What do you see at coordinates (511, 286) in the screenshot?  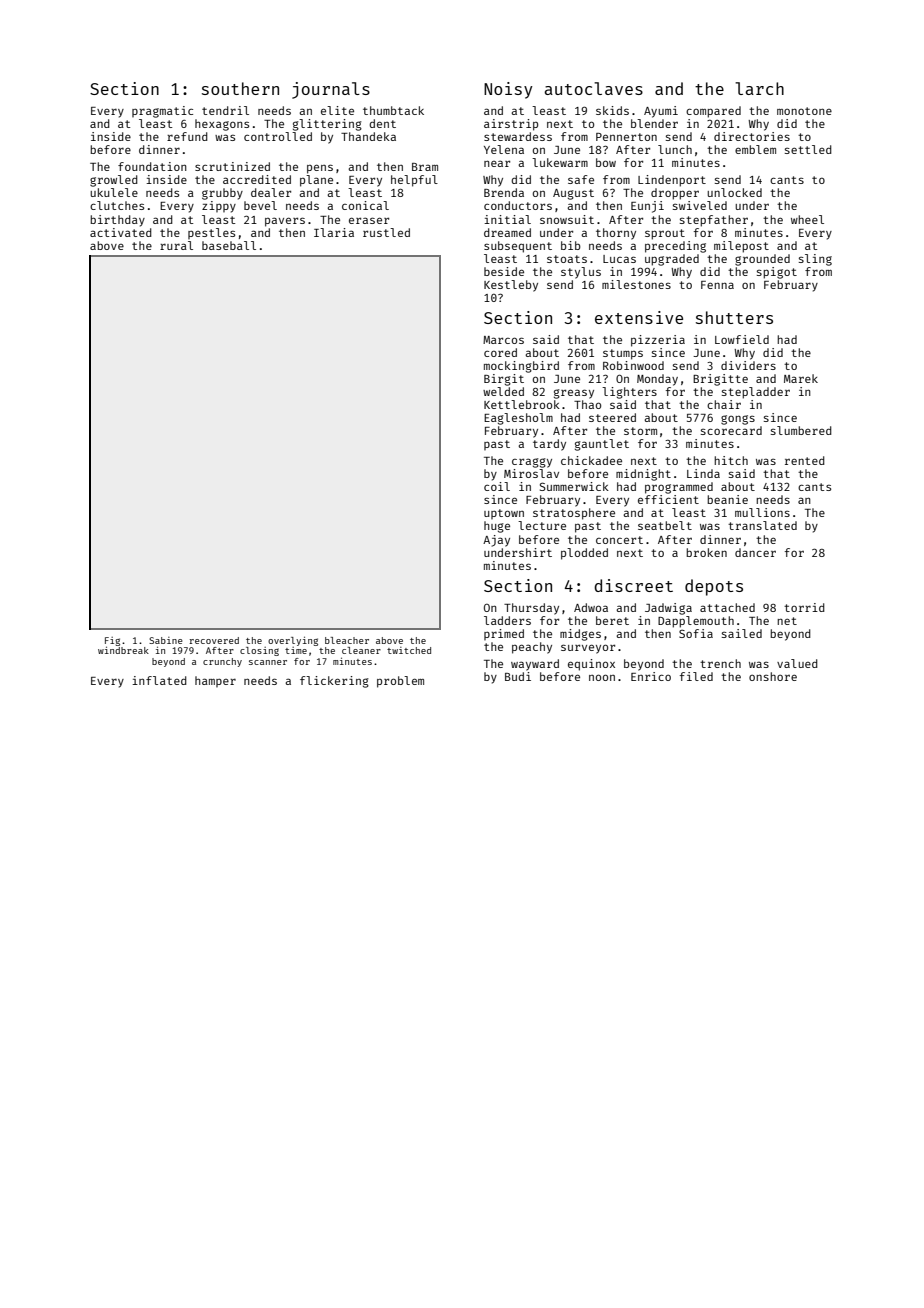 I see `Kestleby` at bounding box center [511, 286].
